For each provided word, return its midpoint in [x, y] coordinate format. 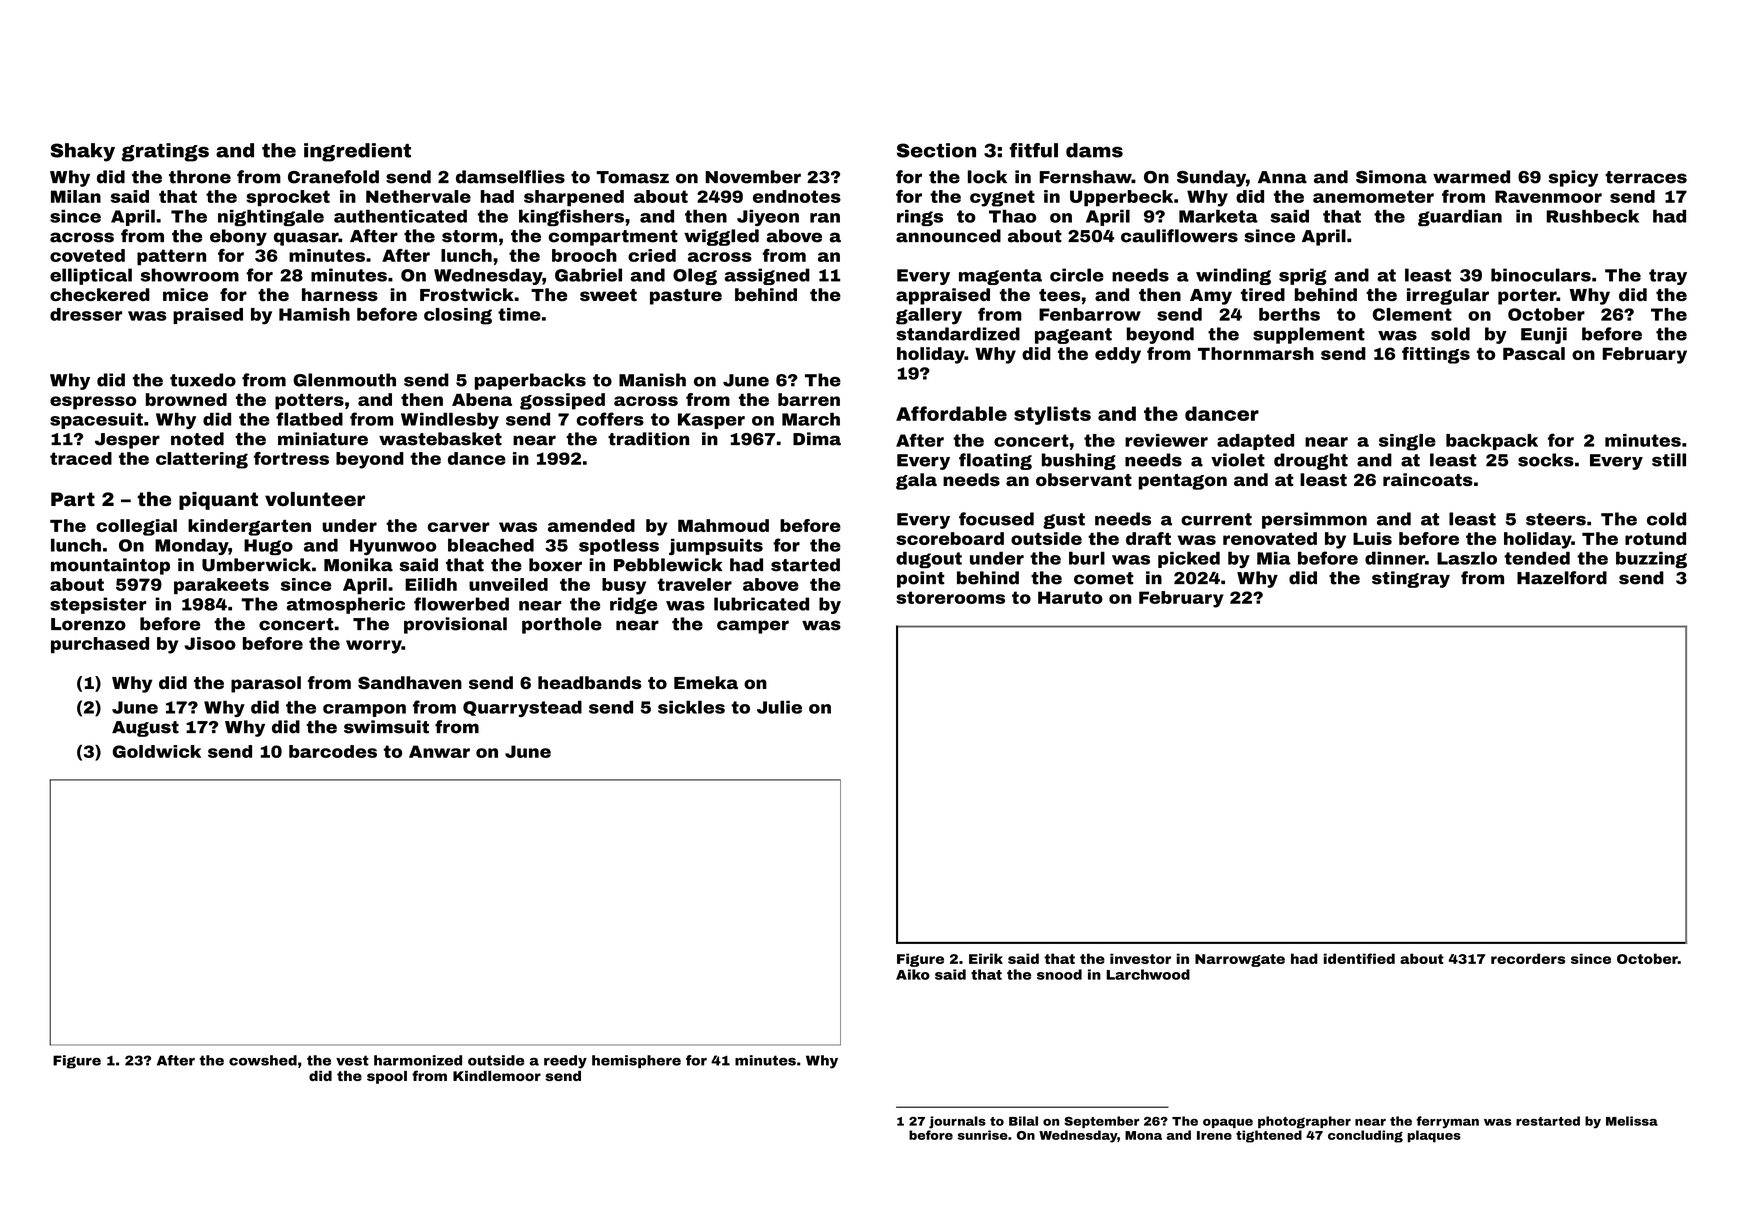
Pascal [1534, 353]
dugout [929, 559]
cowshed [263, 1060]
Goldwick [157, 751]
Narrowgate [1240, 960]
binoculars [1541, 275]
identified [1359, 958]
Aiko [913, 974]
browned [186, 399]
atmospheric [346, 605]
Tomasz [632, 177]
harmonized [418, 1060]
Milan [76, 196]
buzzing [1651, 559]
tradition [648, 439]
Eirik [986, 958]
